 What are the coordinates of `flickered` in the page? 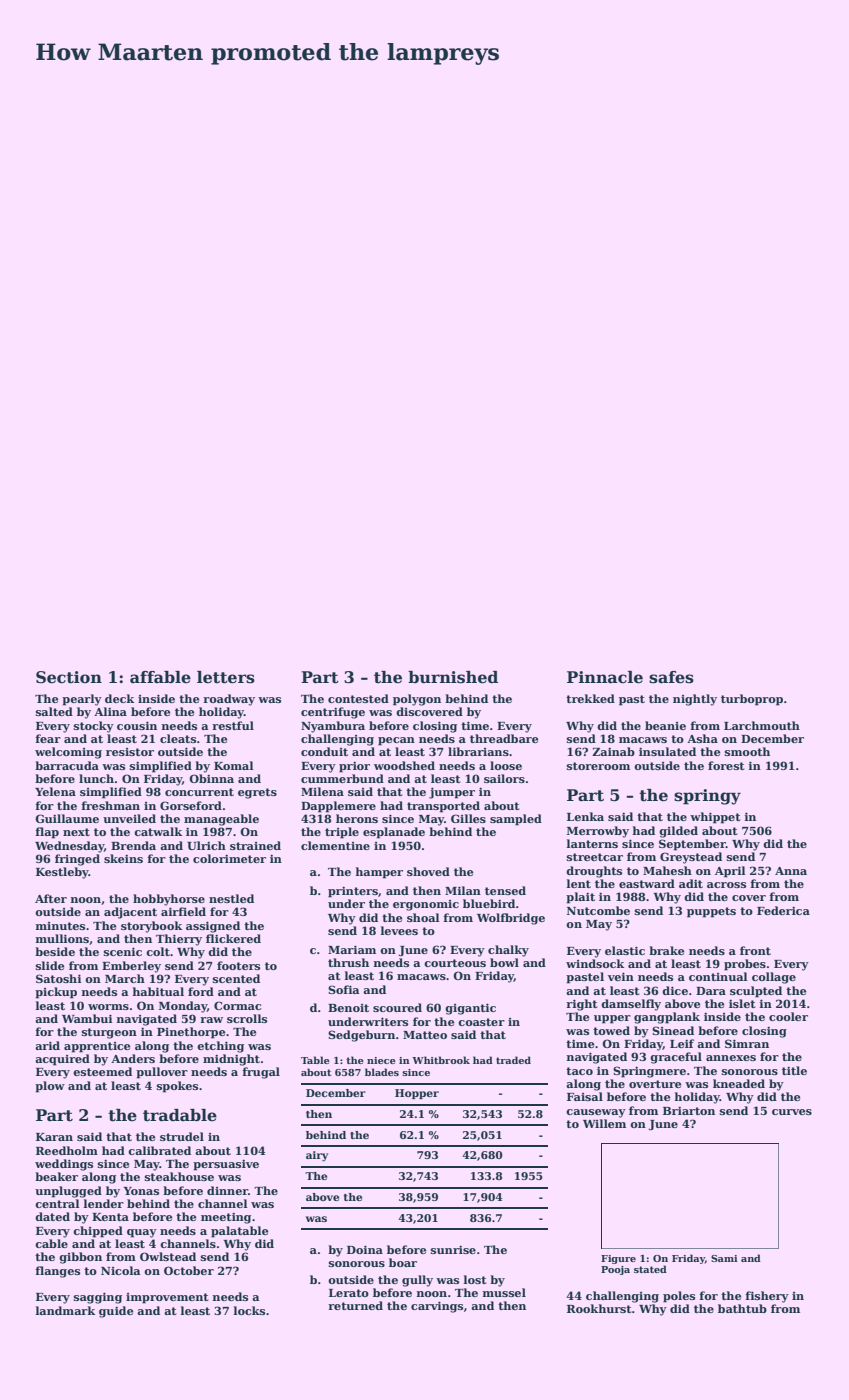 It's located at (233, 938).
